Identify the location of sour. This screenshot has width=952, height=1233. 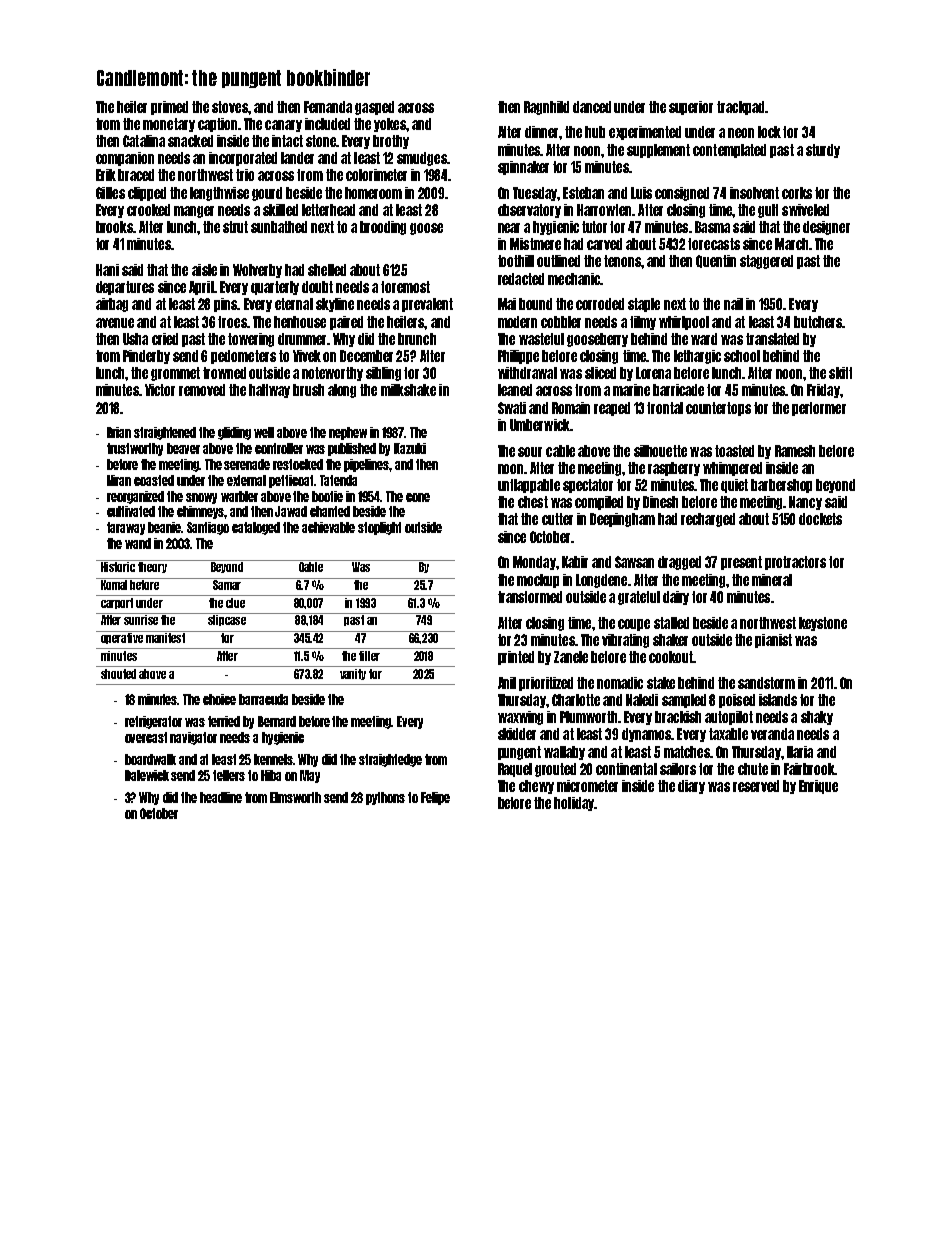
(530, 452).
